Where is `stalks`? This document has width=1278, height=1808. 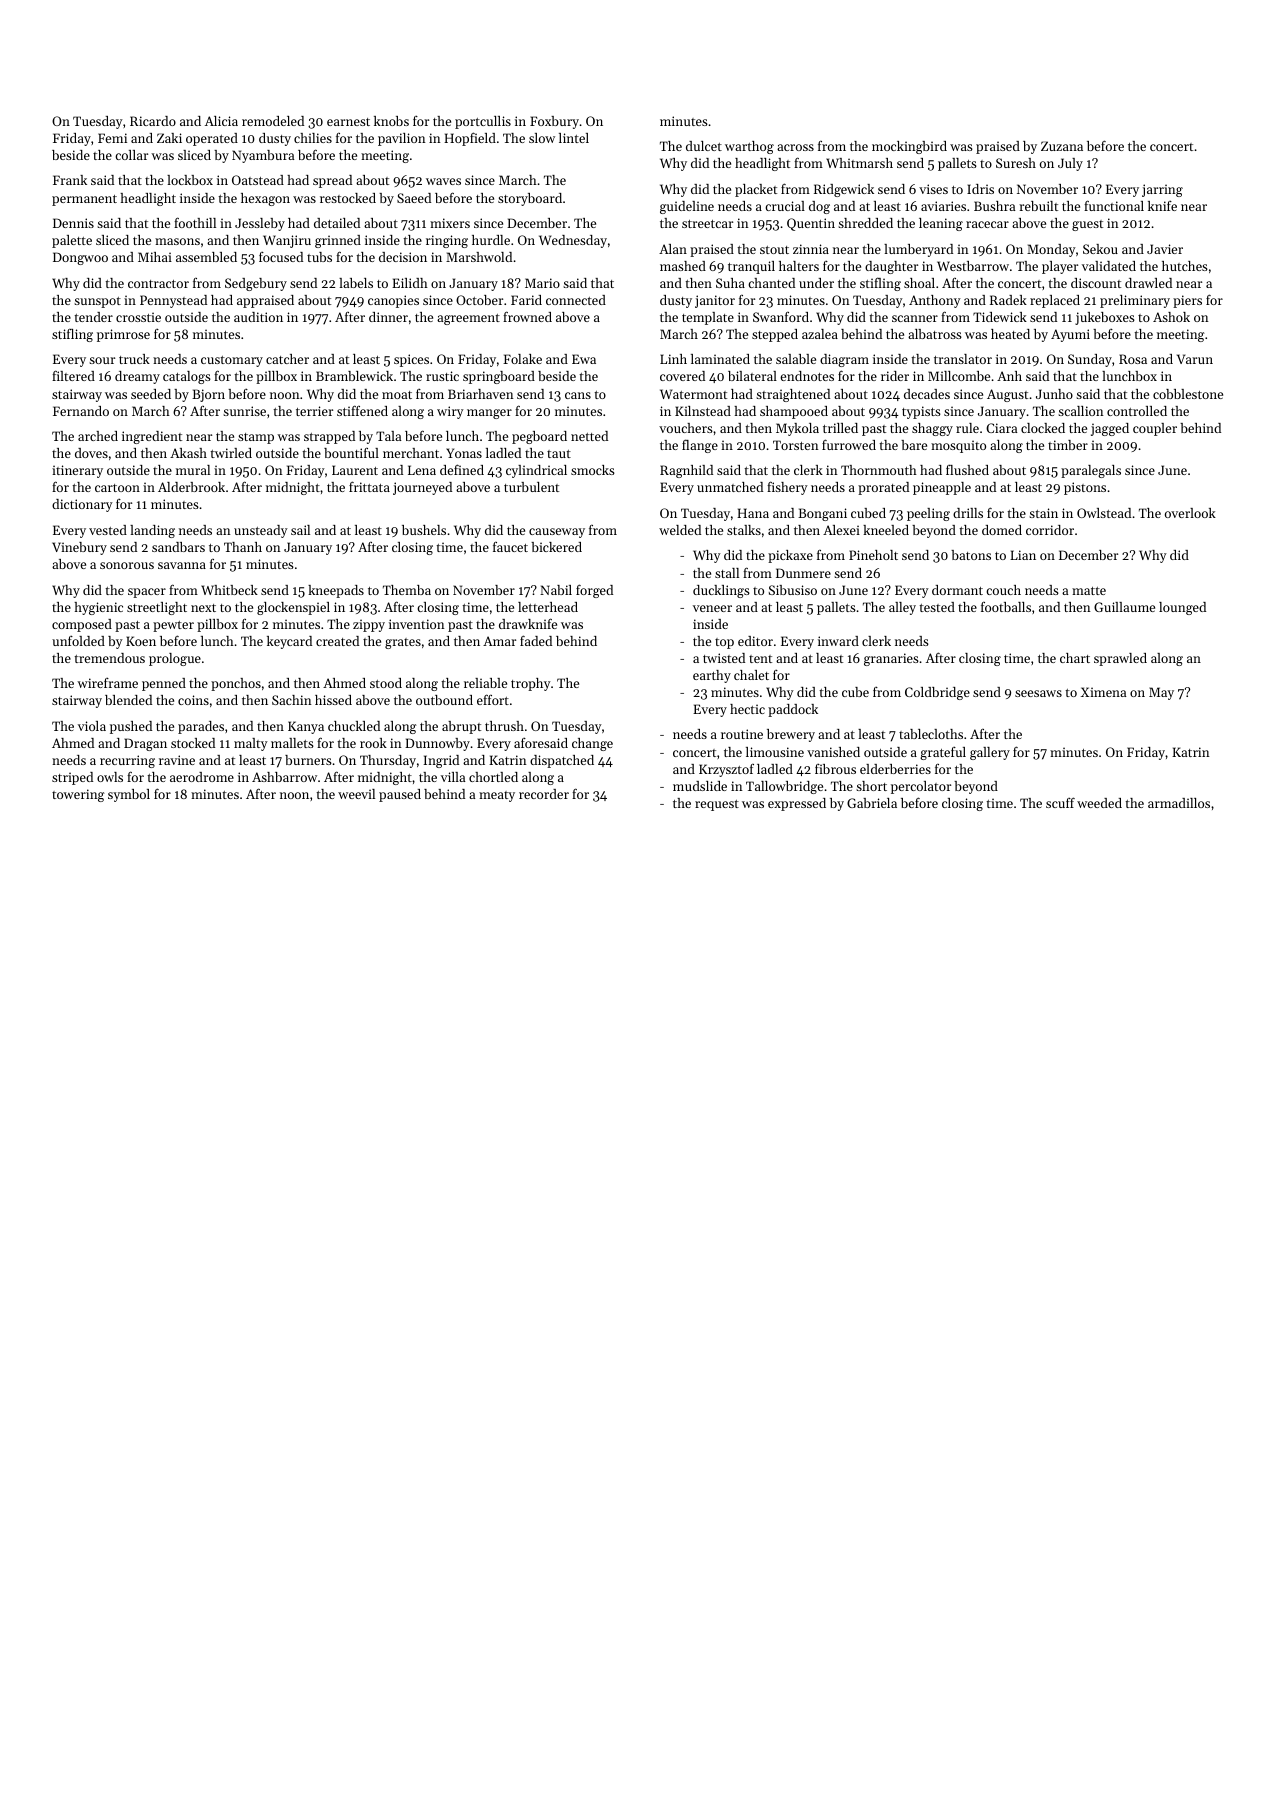
stalks is located at coordinates (744, 530).
